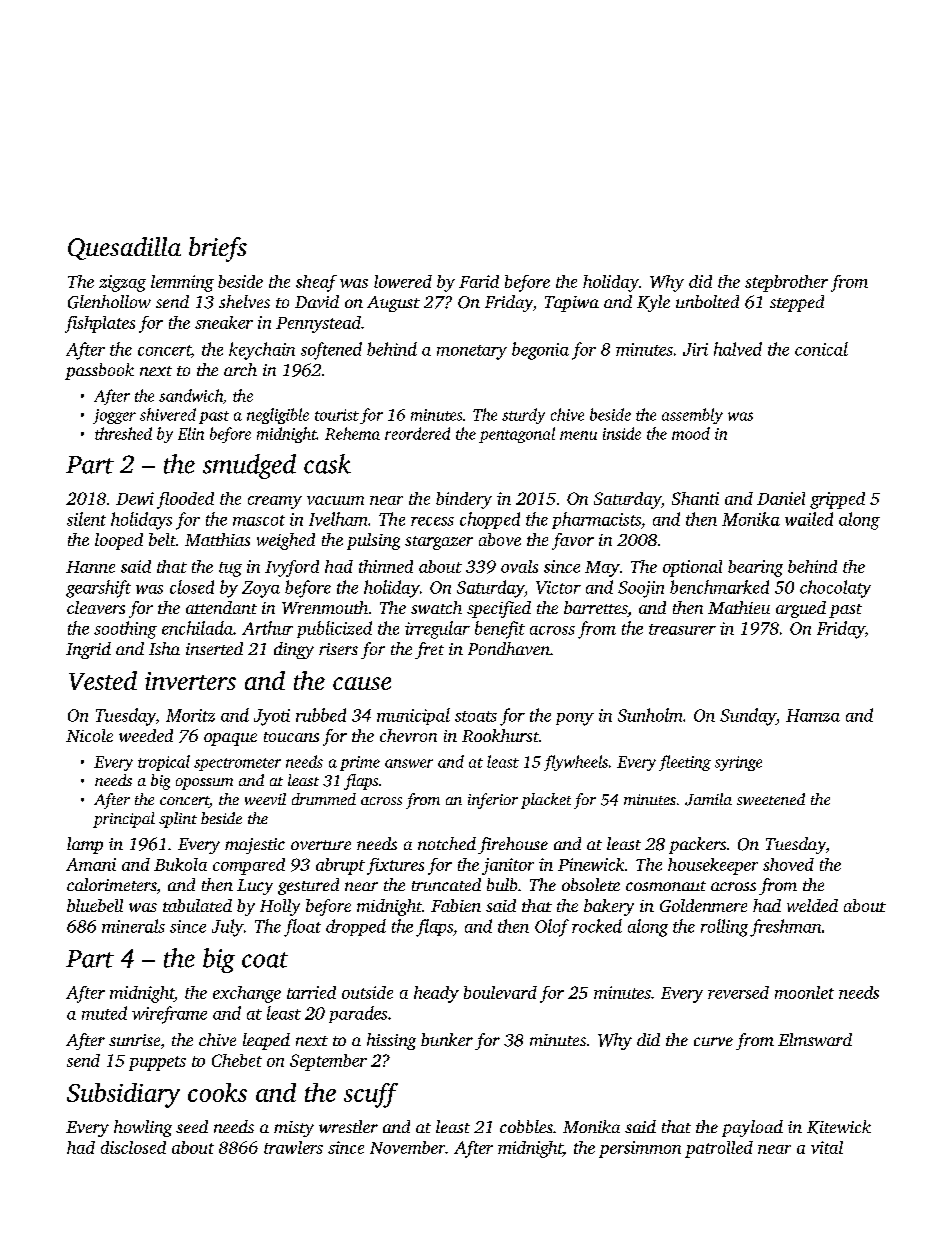 Image resolution: width=952 pixels, height=1233 pixels. Describe the element at coordinates (786, 283) in the page. I see `stepbrother` at that location.
